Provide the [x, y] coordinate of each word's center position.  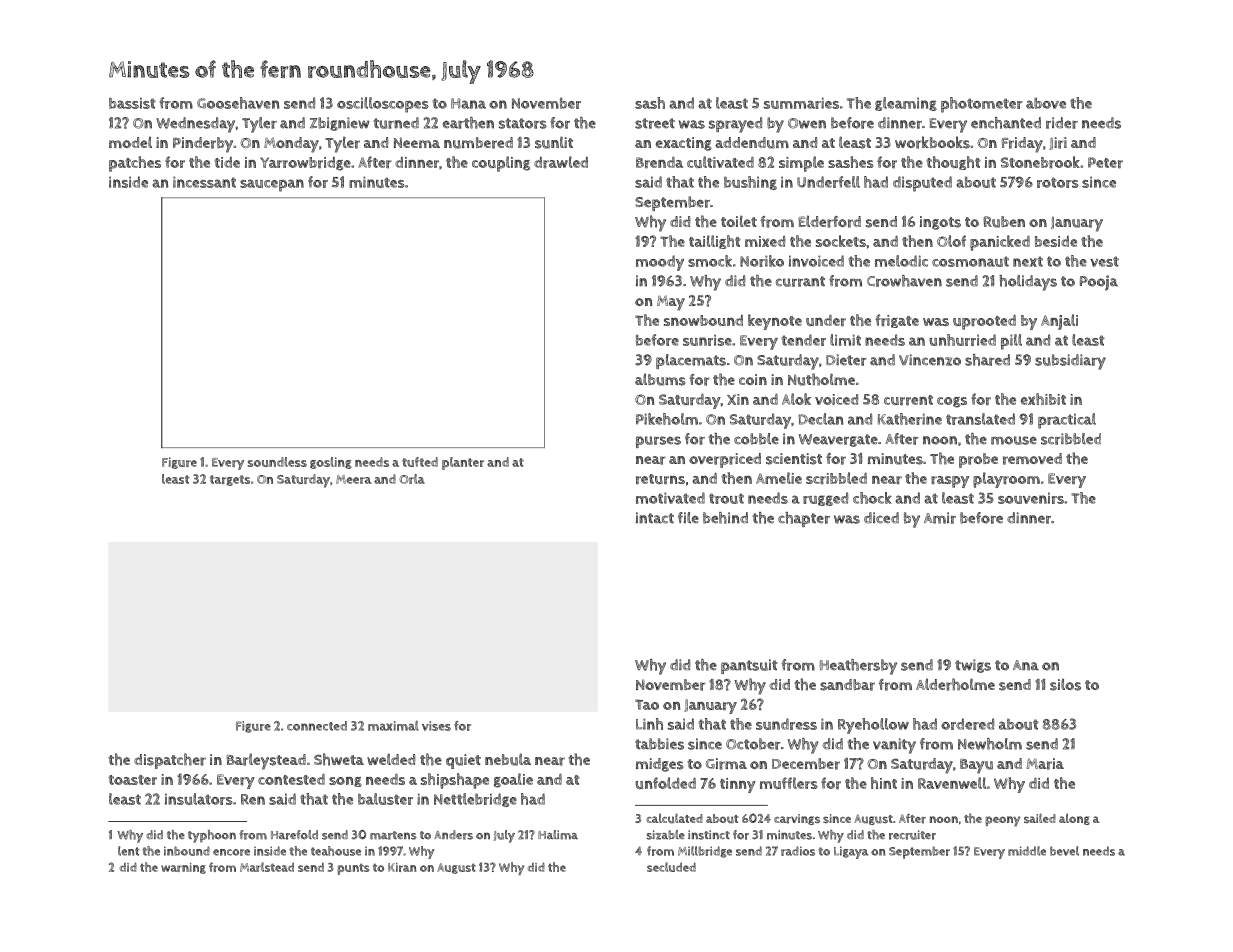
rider [1062, 123]
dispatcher [170, 761]
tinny [738, 785]
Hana [468, 103]
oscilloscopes [383, 105]
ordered [967, 724]
